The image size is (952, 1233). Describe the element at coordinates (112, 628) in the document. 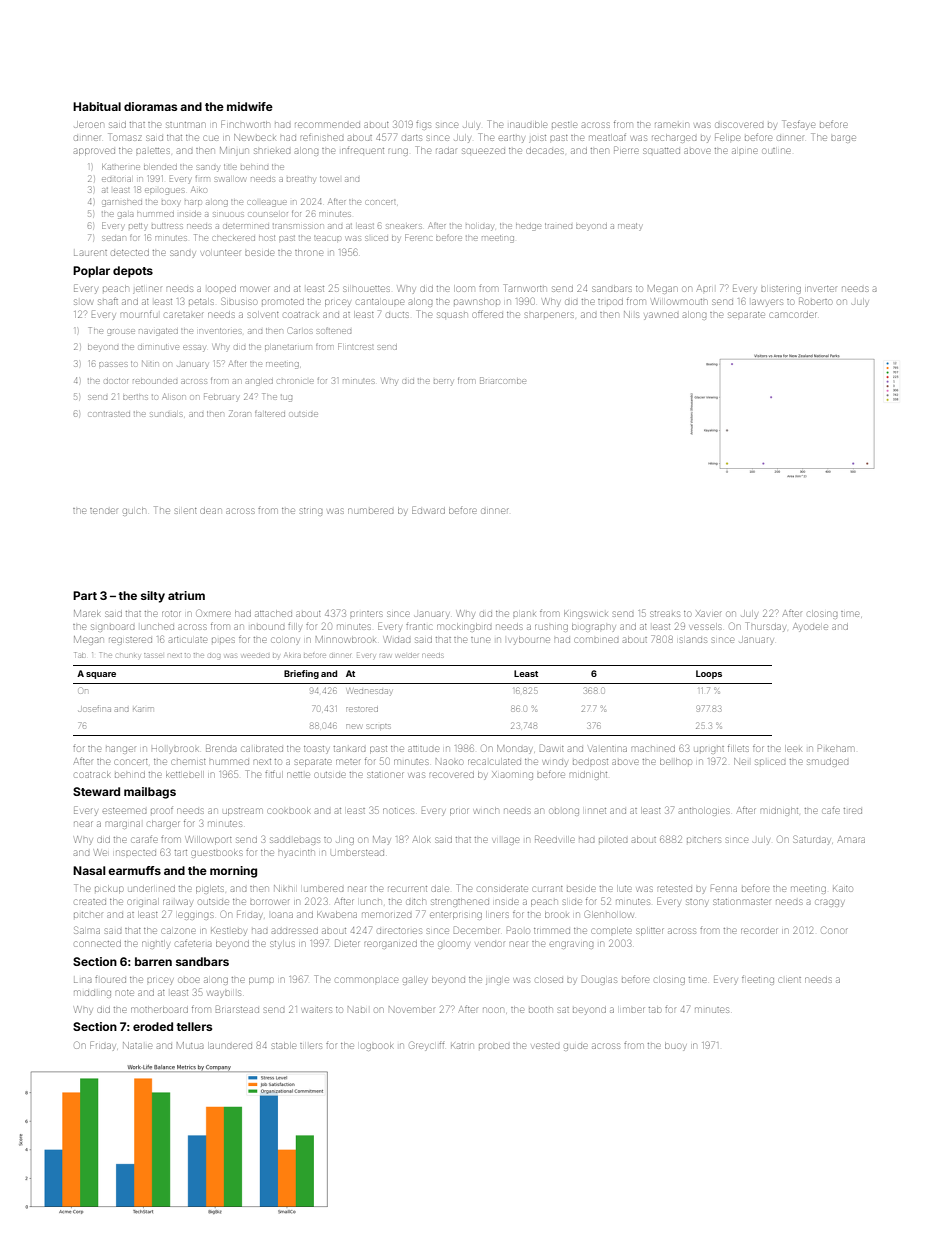

I see `signboard` at that location.
